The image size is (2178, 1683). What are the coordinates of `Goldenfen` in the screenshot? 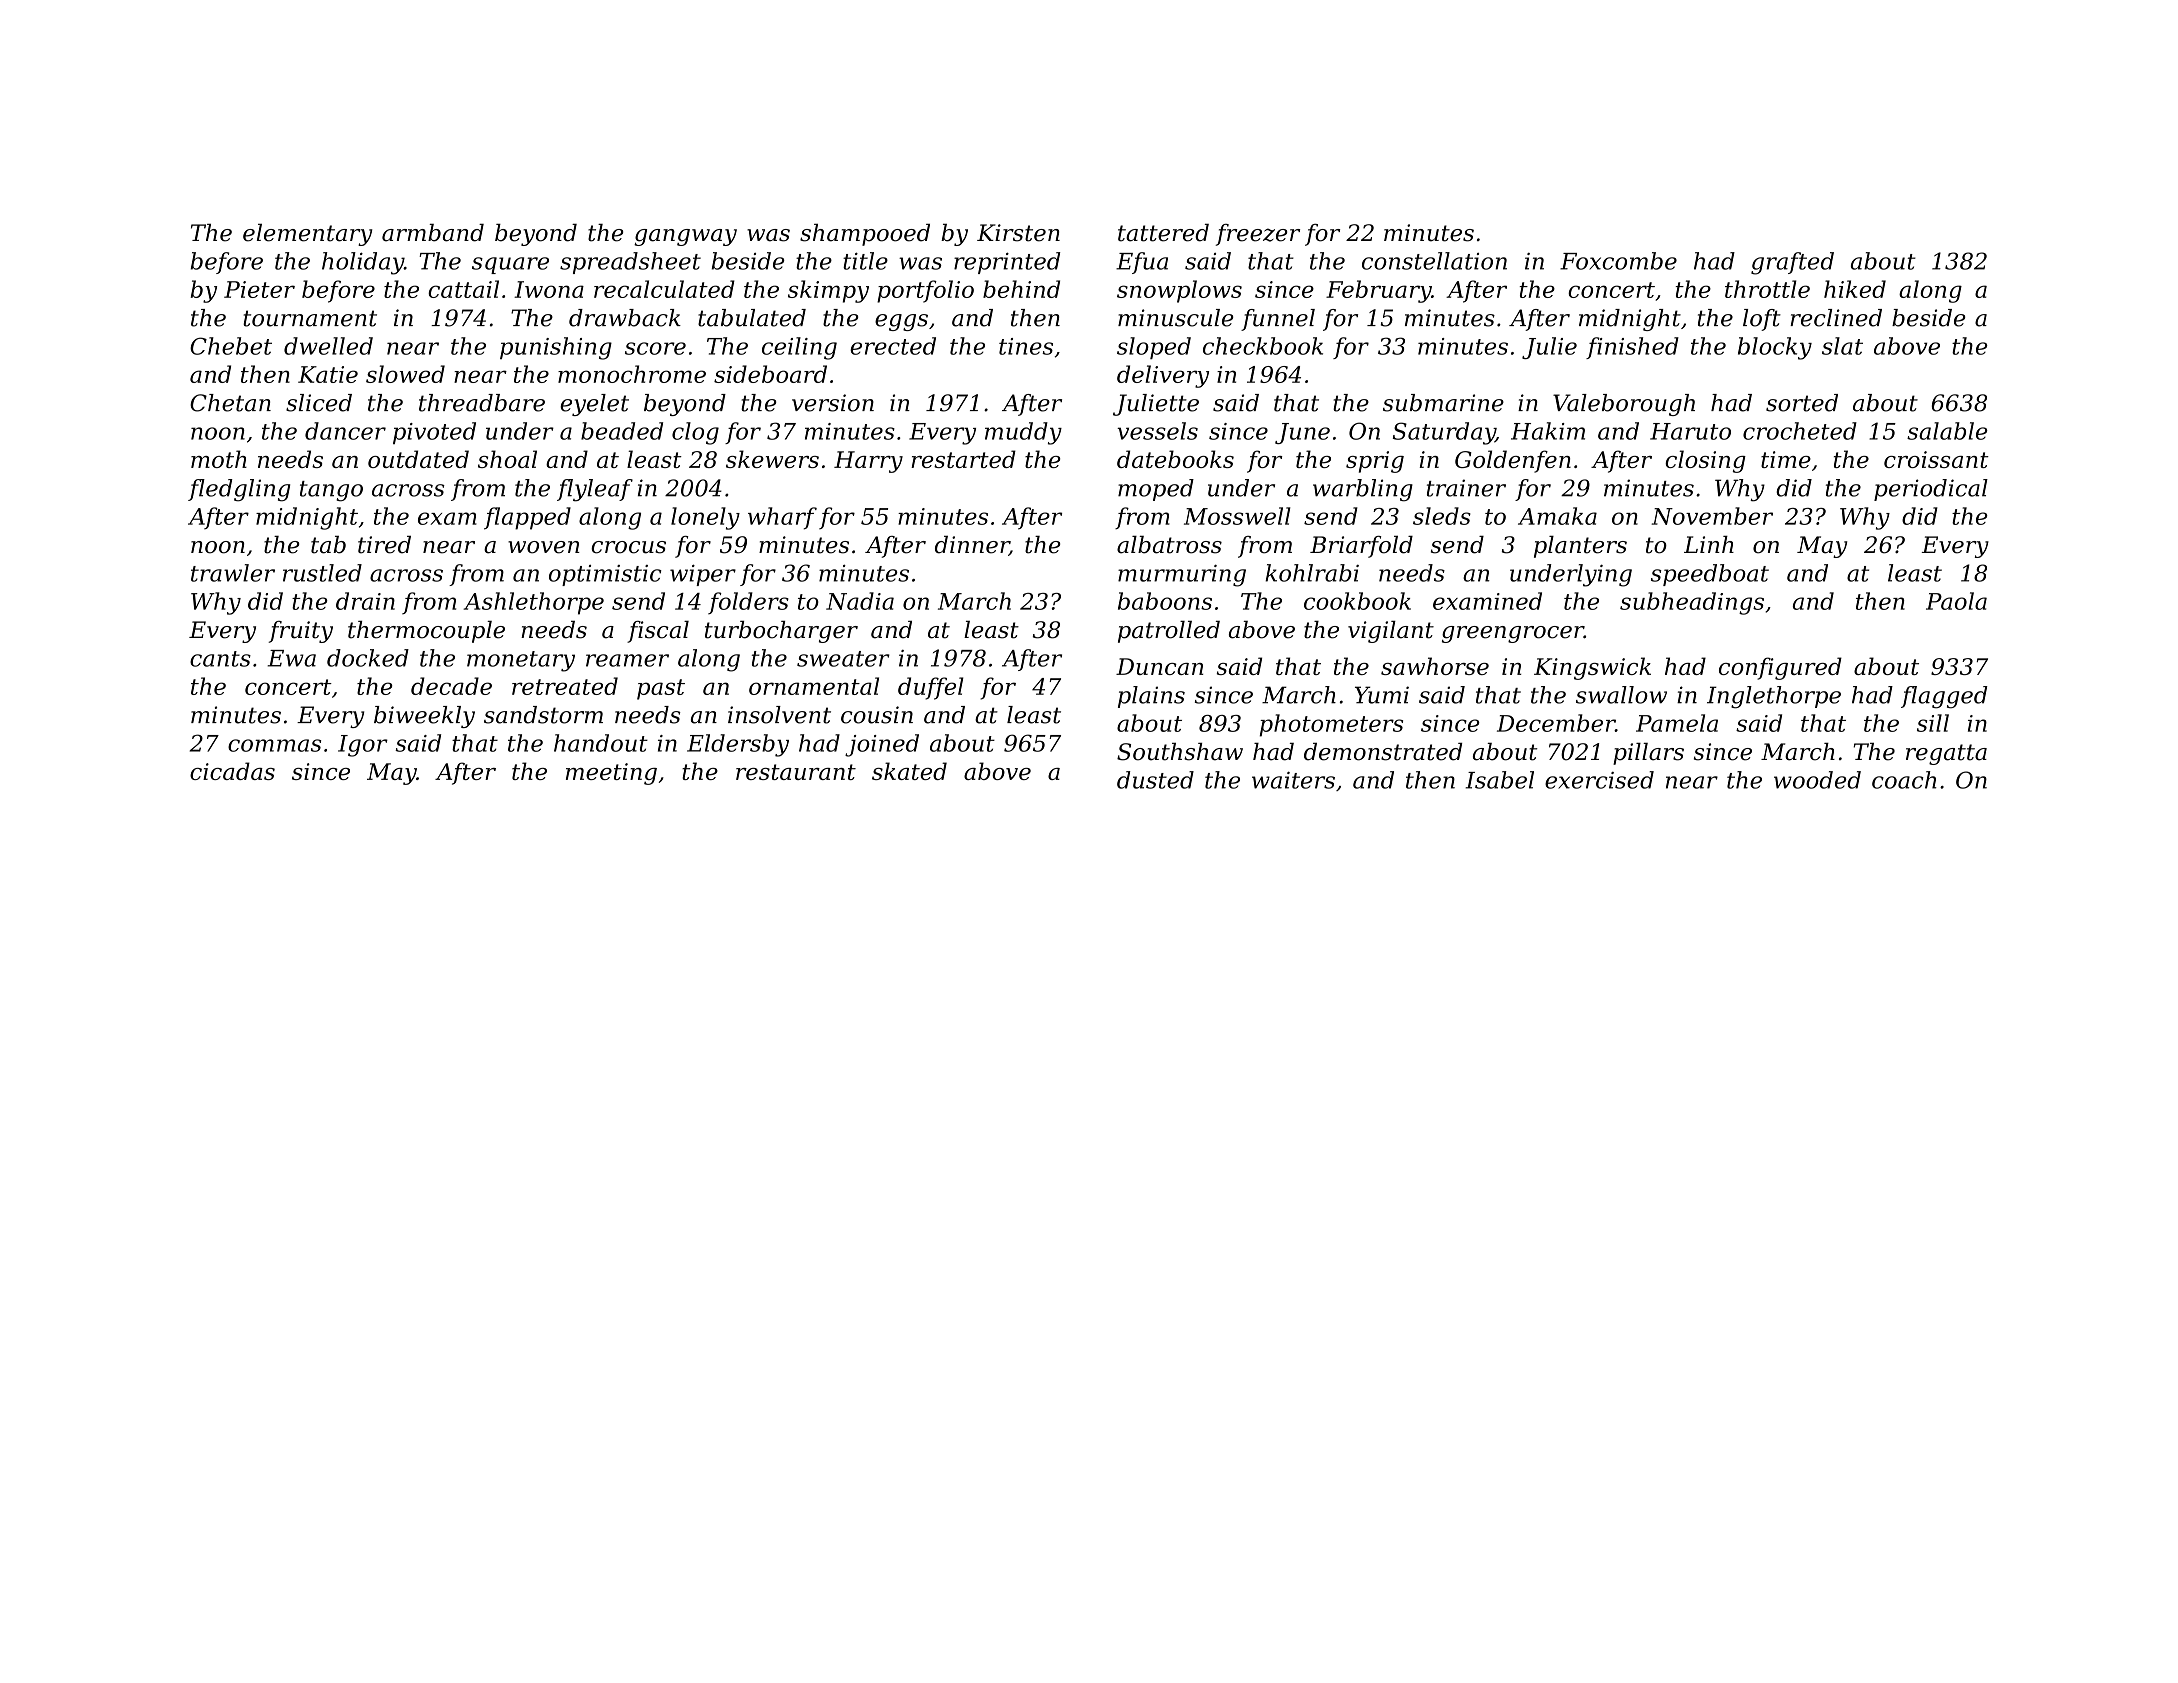 It's located at (1513, 461).
